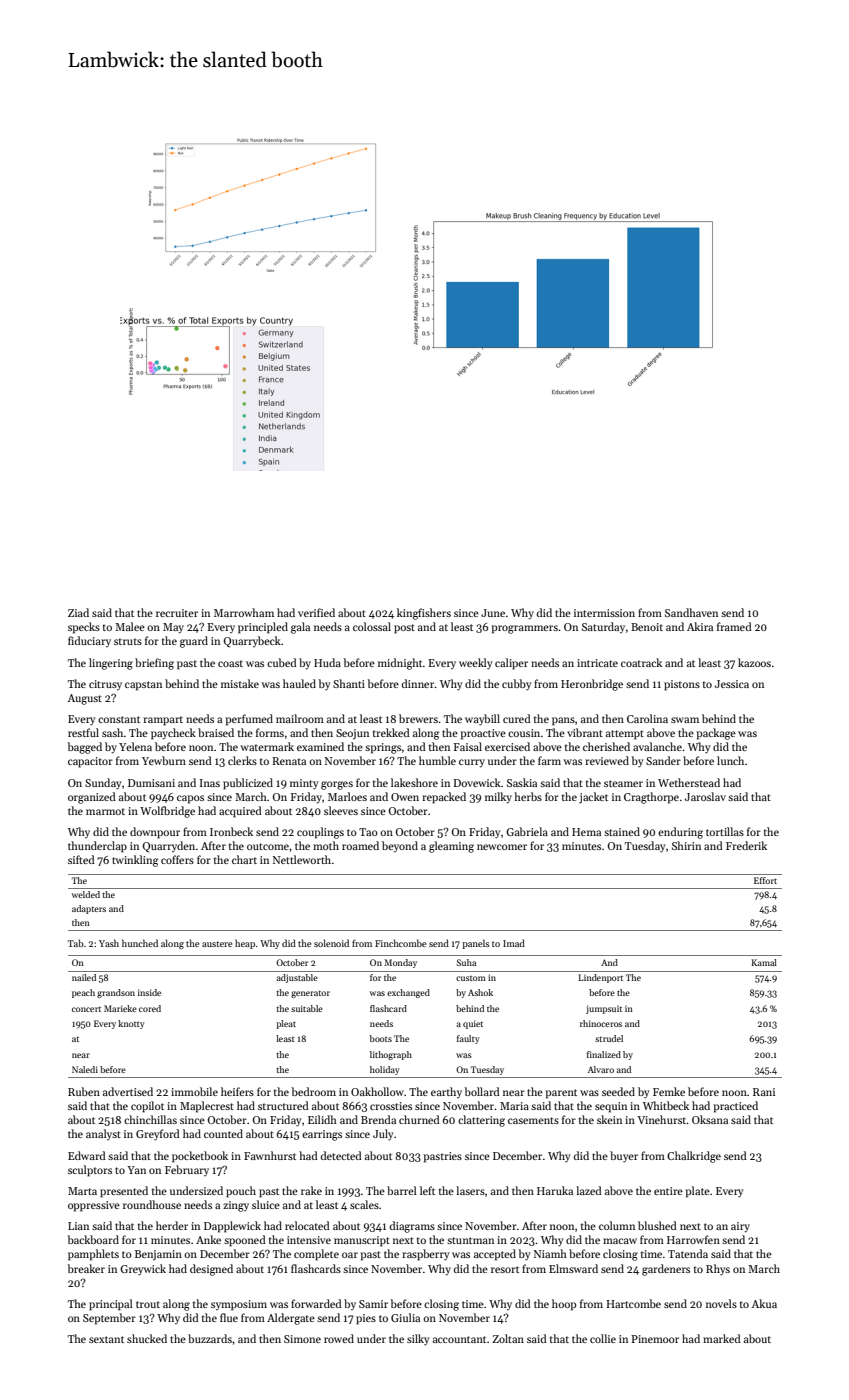 The height and width of the screenshot is (1400, 849). I want to click on caliper, so click(511, 664).
